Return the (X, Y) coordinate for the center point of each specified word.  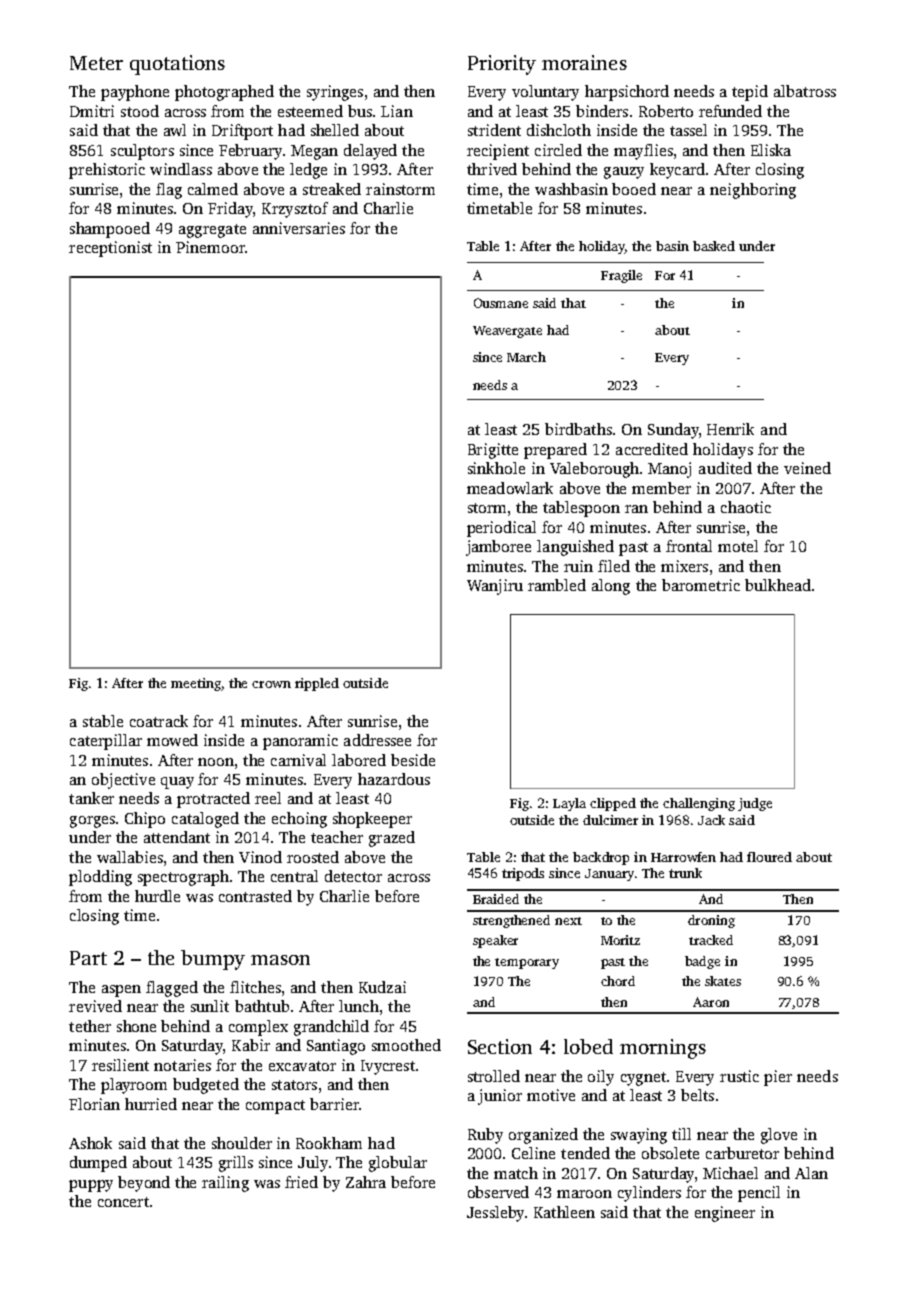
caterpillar (106, 742)
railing (225, 1184)
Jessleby (495, 1214)
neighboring (753, 191)
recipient (498, 152)
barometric (701, 585)
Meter (96, 63)
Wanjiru (495, 587)
